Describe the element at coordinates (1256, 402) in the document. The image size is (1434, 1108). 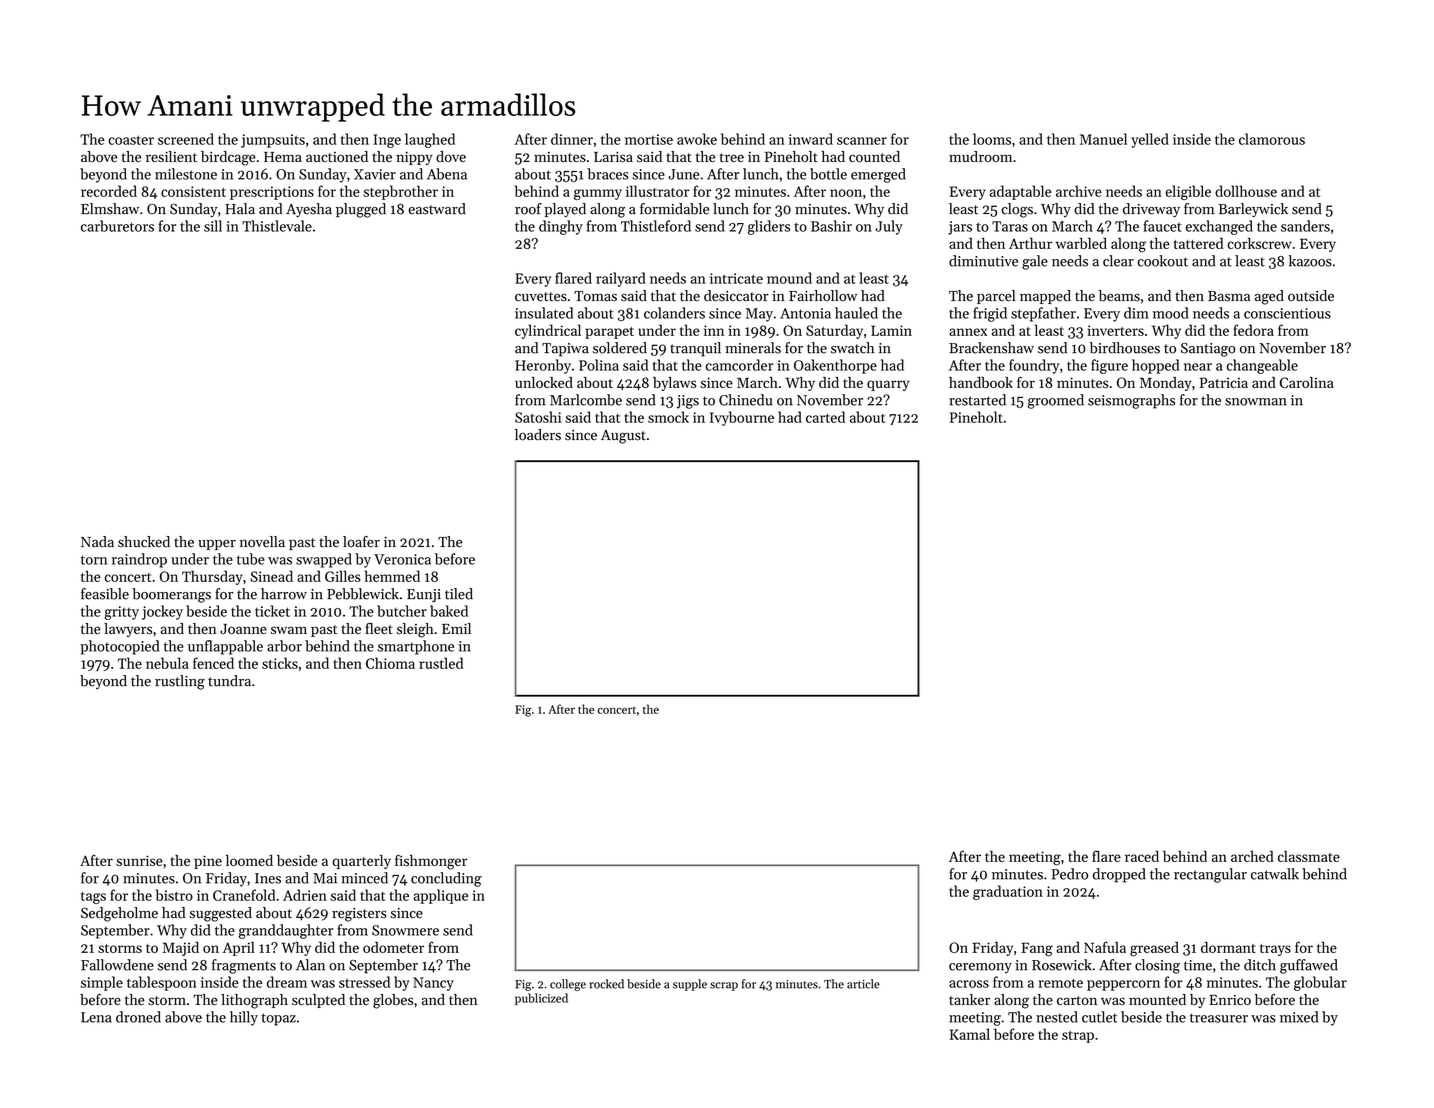
I see `snowman` at that location.
